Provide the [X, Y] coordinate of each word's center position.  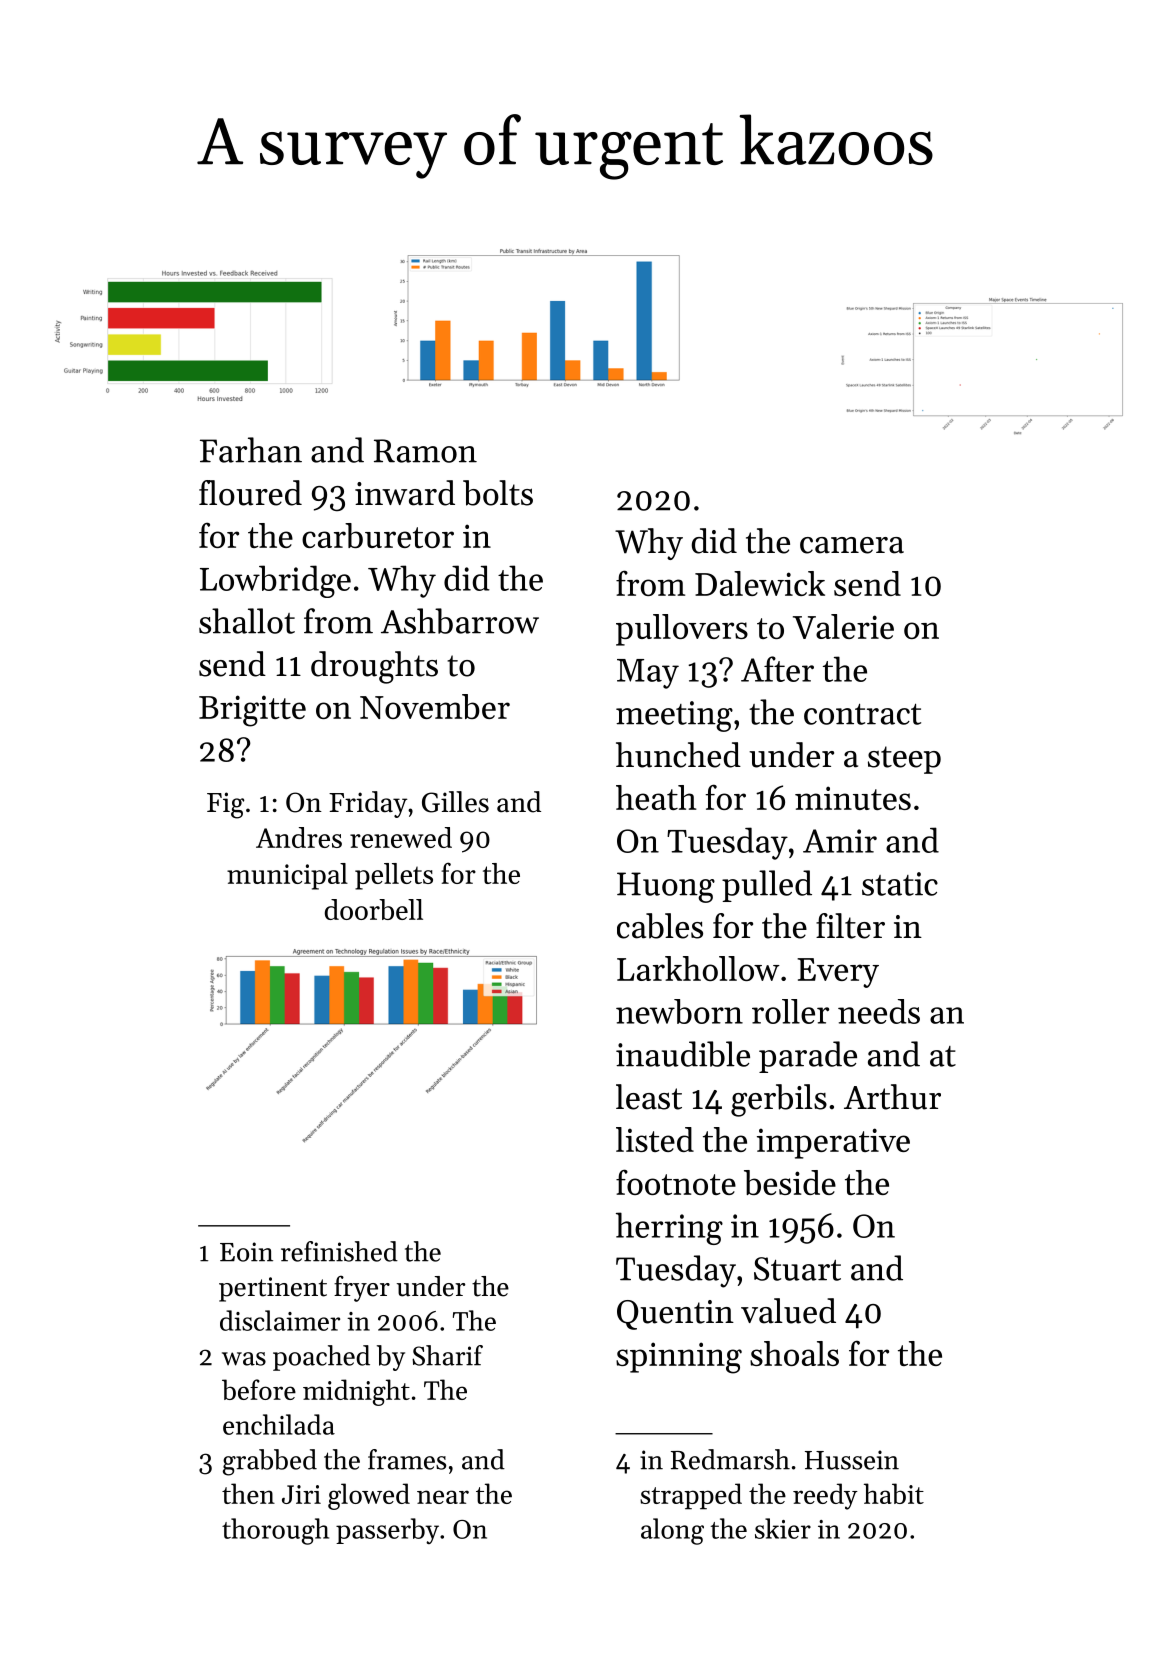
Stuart [797, 1269]
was [244, 1359]
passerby [387, 1531]
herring [669, 1228]
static [900, 884]
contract [862, 714]
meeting [674, 716]
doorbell [374, 909]
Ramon [425, 451]
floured [250, 493]
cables [660, 926]
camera [852, 545]
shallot [247, 621]
